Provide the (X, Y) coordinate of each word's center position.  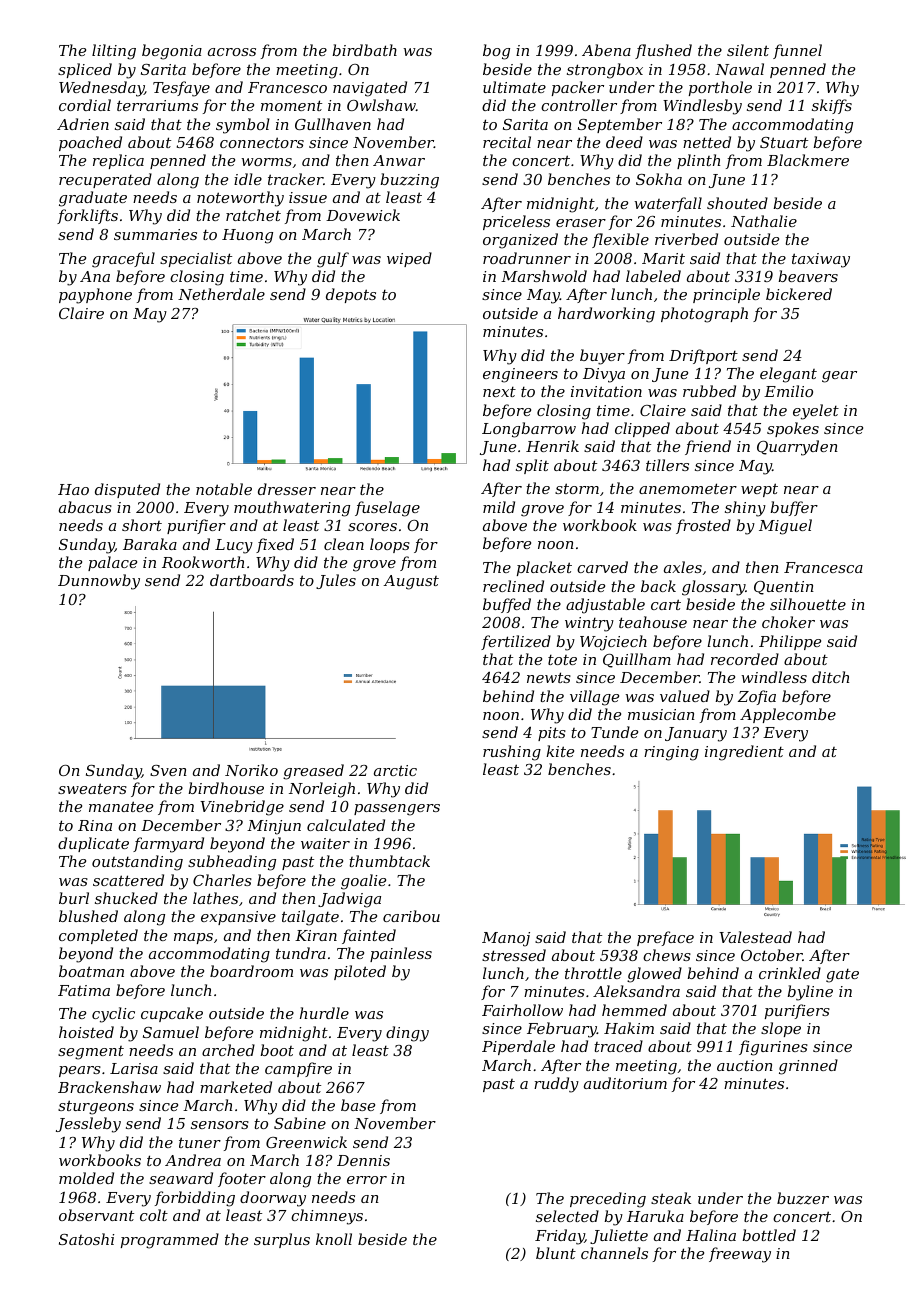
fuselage (387, 509)
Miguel (785, 527)
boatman (91, 971)
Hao (73, 489)
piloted (360, 972)
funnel (797, 51)
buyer (602, 357)
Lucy (234, 546)
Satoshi (86, 1239)
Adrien (83, 124)
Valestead (755, 937)
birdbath (364, 50)
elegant (788, 375)
